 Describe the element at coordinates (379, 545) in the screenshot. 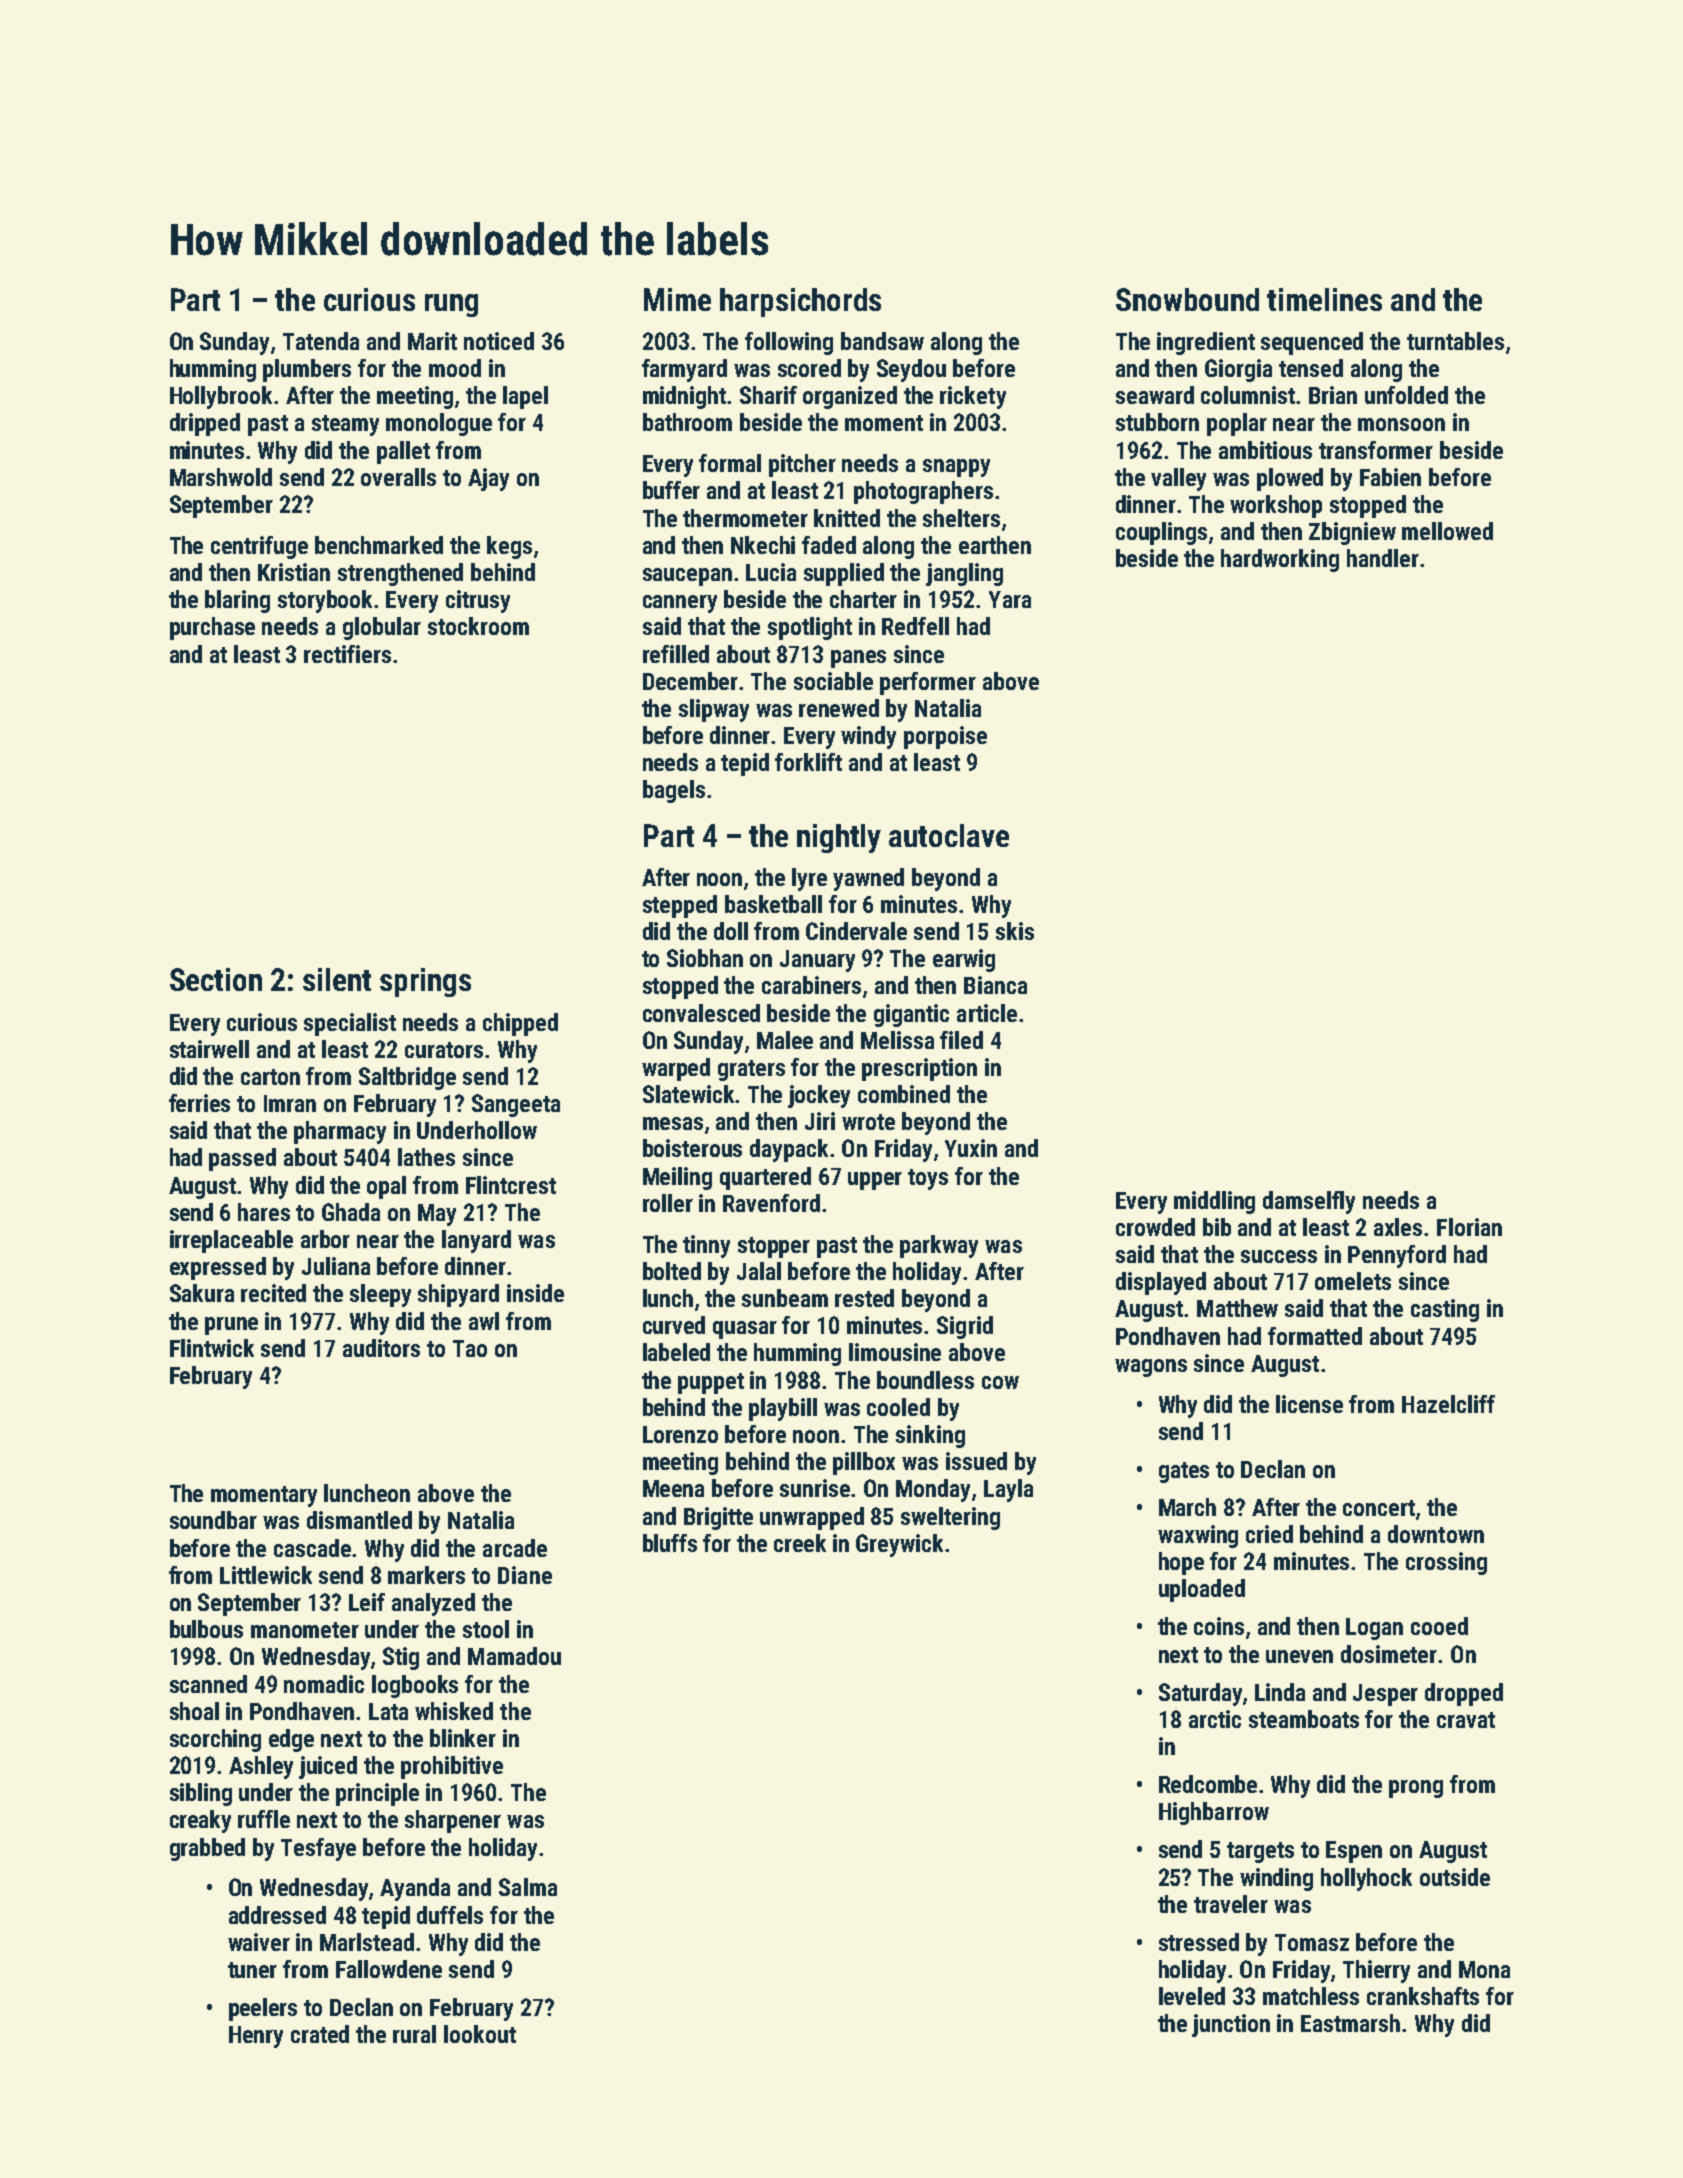

I see `benchmarked` at that location.
